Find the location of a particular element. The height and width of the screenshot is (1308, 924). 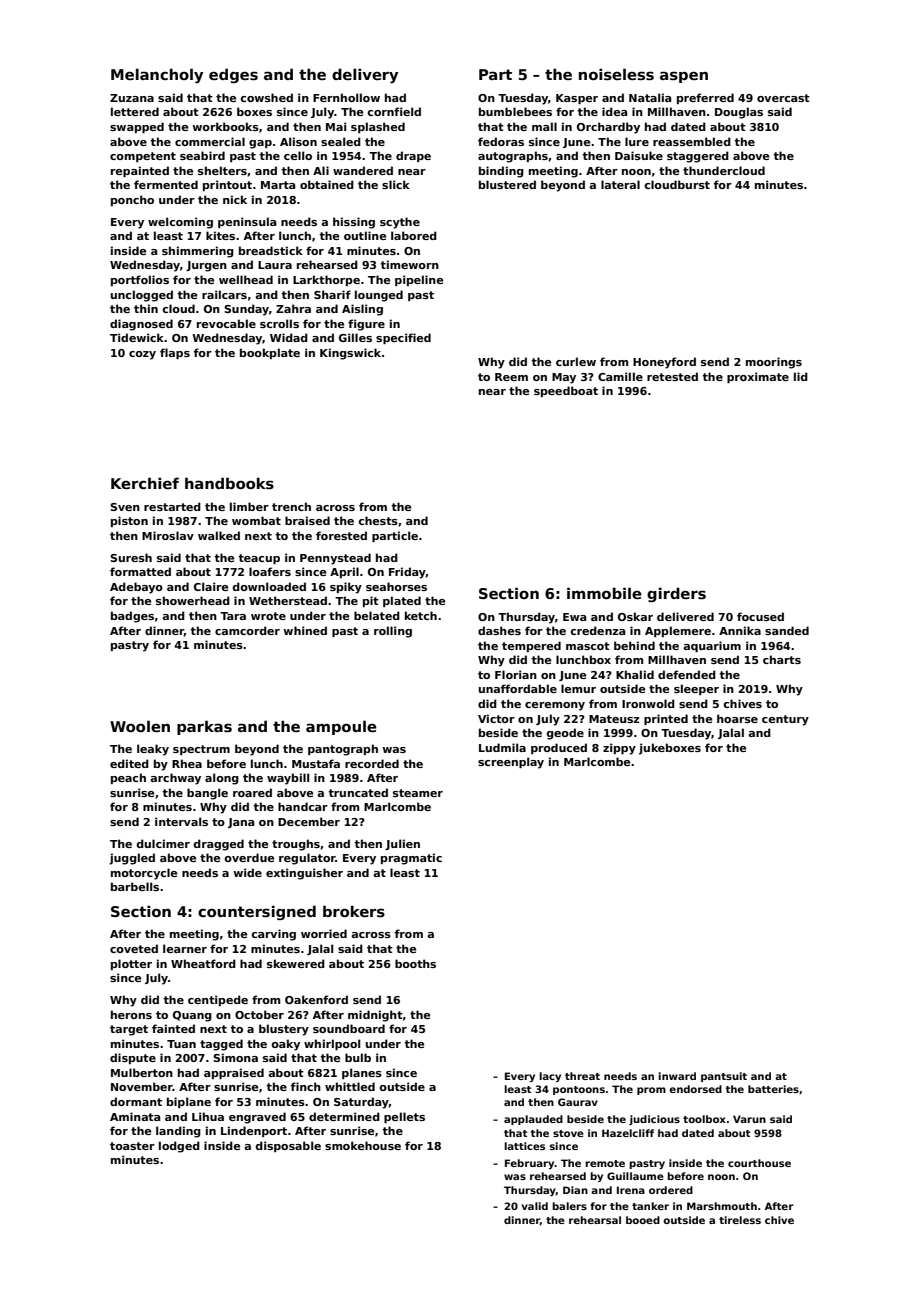

moorings is located at coordinates (774, 363).
